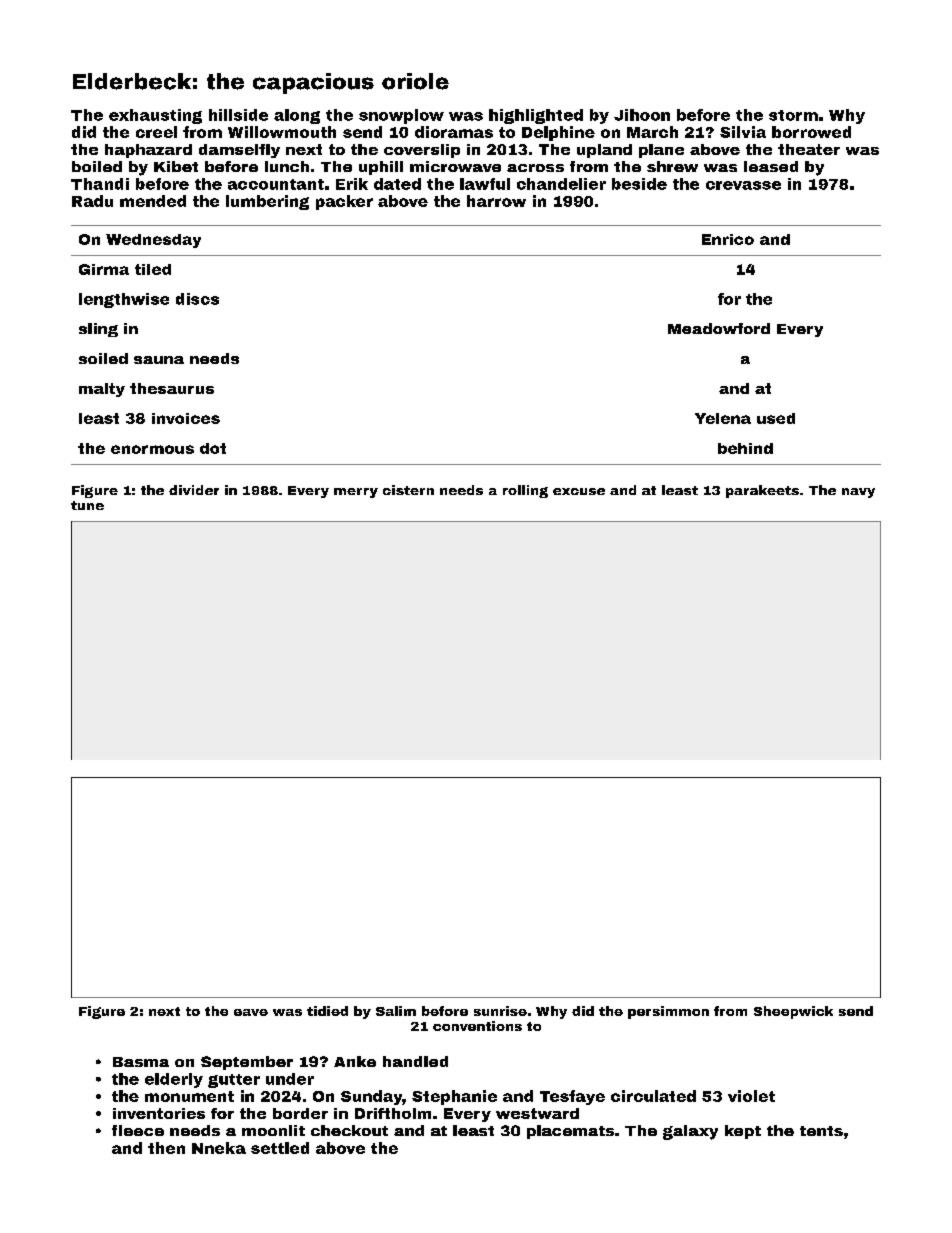 The image size is (952, 1233). Describe the element at coordinates (793, 115) in the screenshot. I see `storm` at that location.
